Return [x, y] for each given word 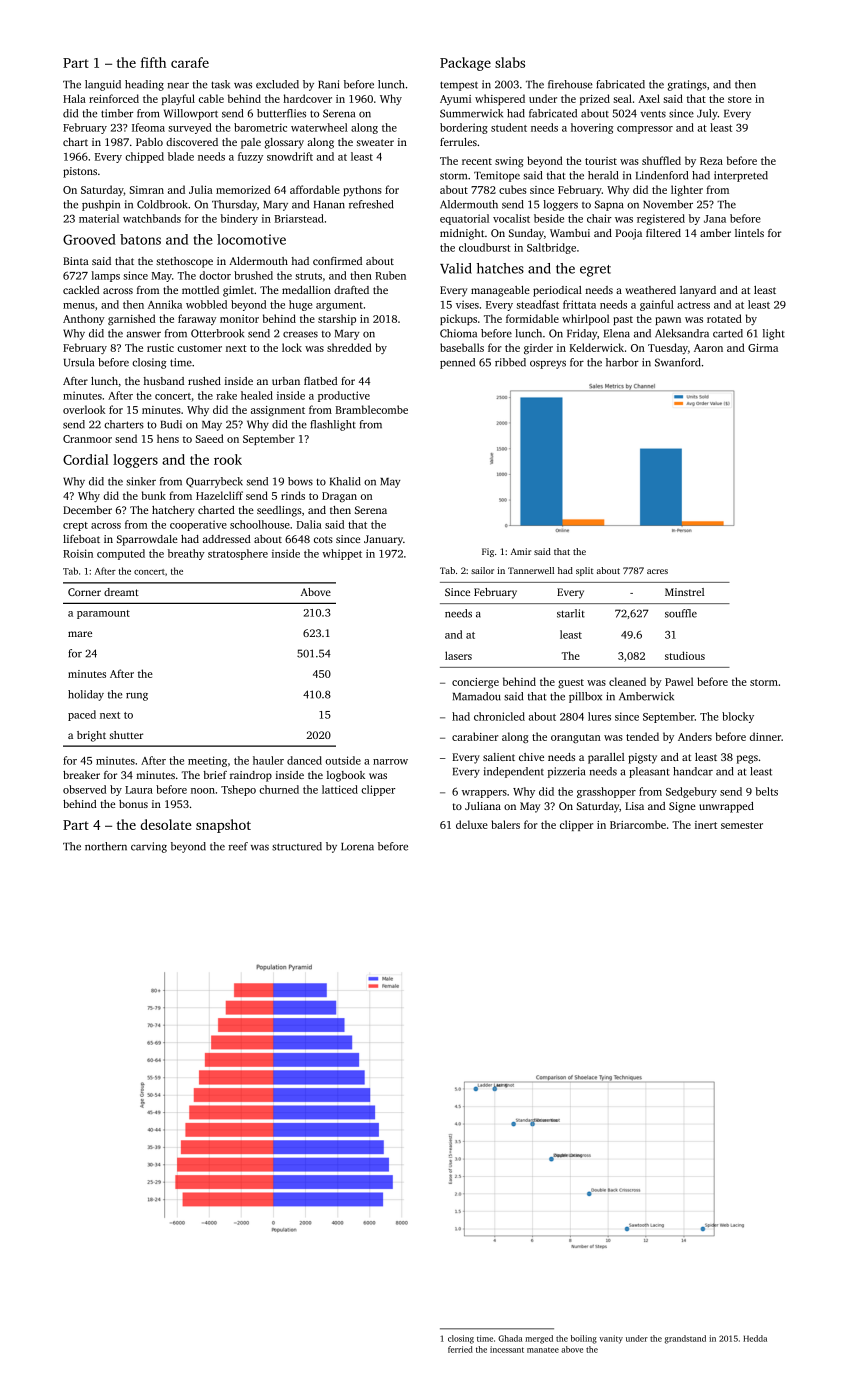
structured [297, 846]
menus [79, 306]
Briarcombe [638, 824]
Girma [763, 348]
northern [106, 846]
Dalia [309, 524]
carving [149, 847]
